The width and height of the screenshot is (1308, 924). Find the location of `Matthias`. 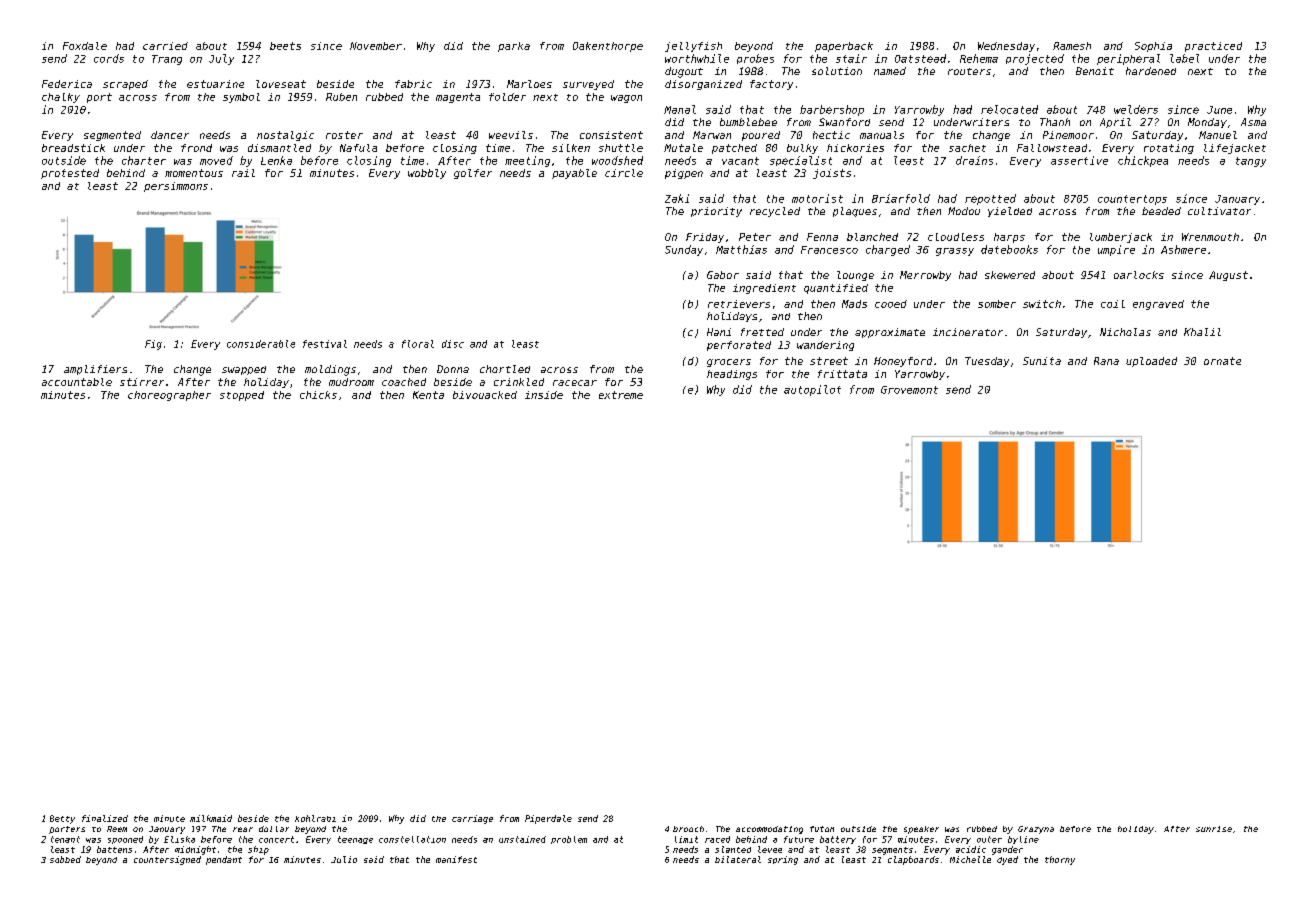

Matthias is located at coordinates (741, 249).
